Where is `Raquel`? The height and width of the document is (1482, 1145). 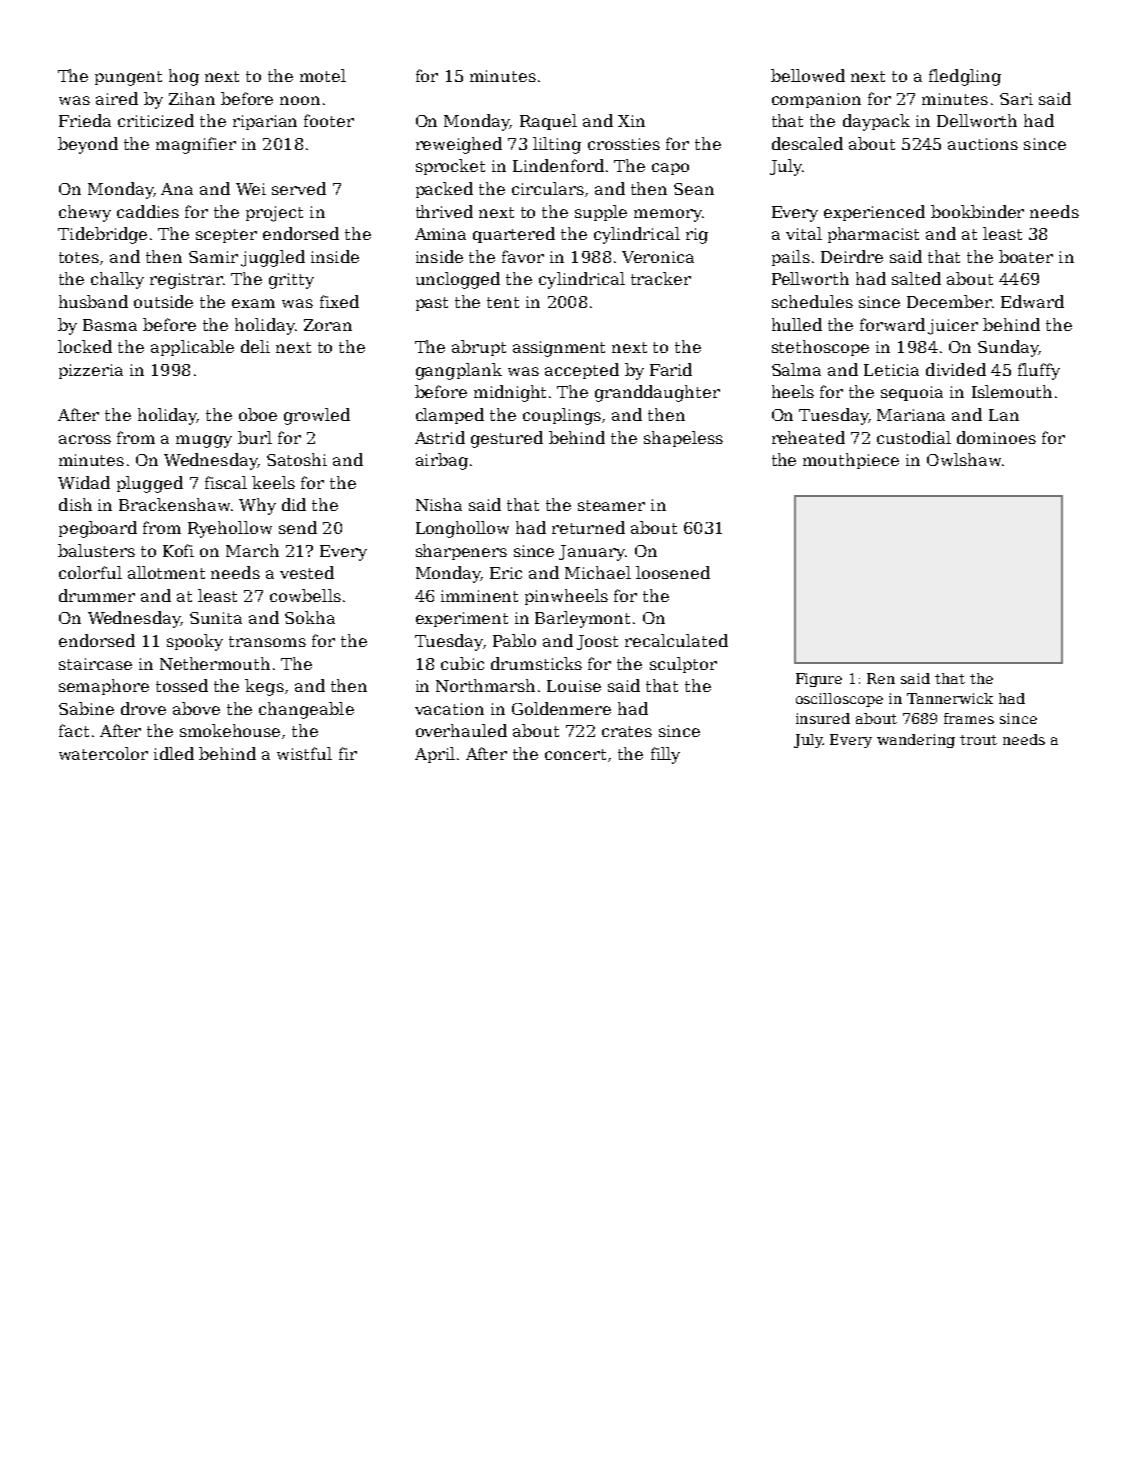 Raquel is located at coordinates (548, 122).
